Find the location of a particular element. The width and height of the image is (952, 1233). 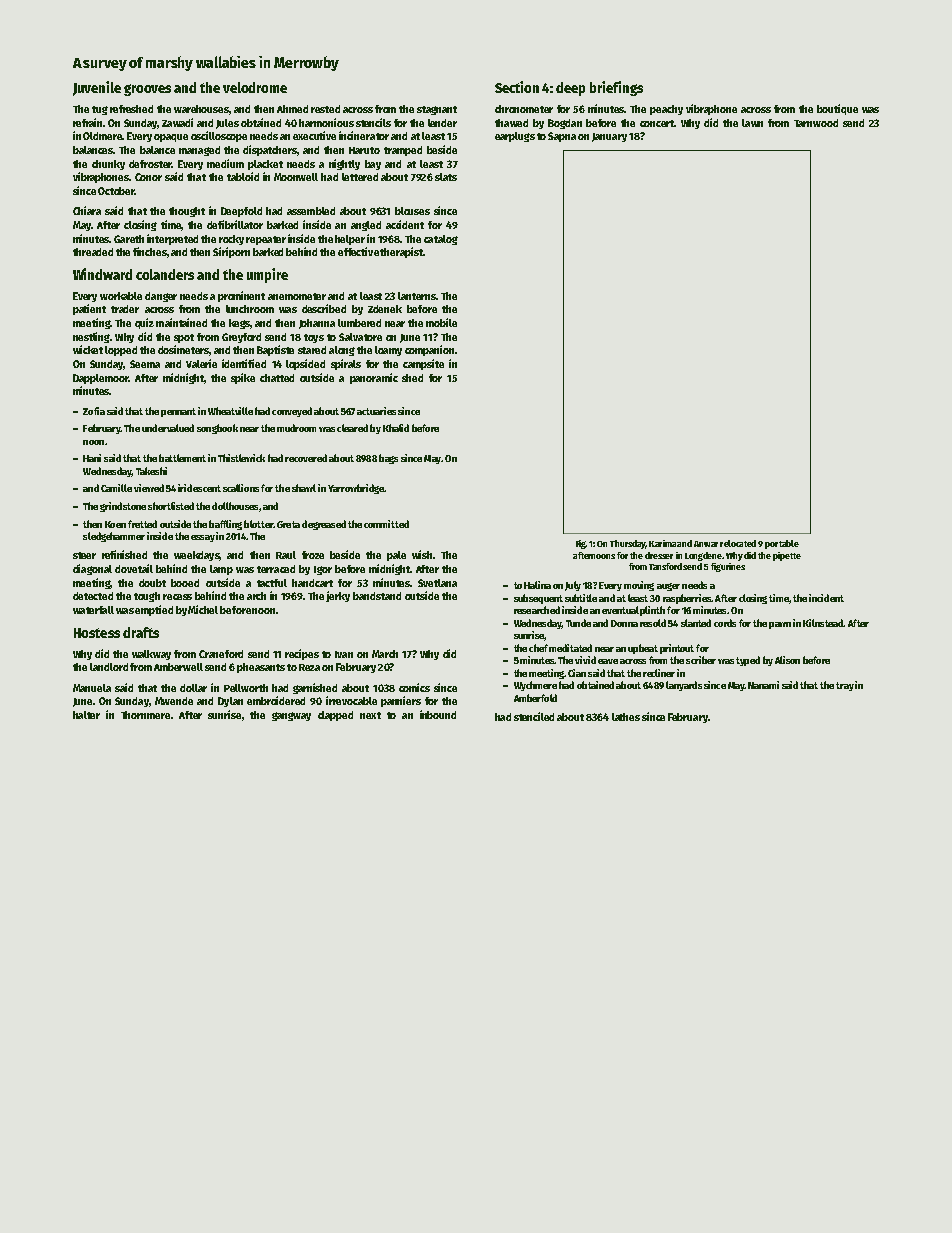

Greyford is located at coordinates (241, 338).
